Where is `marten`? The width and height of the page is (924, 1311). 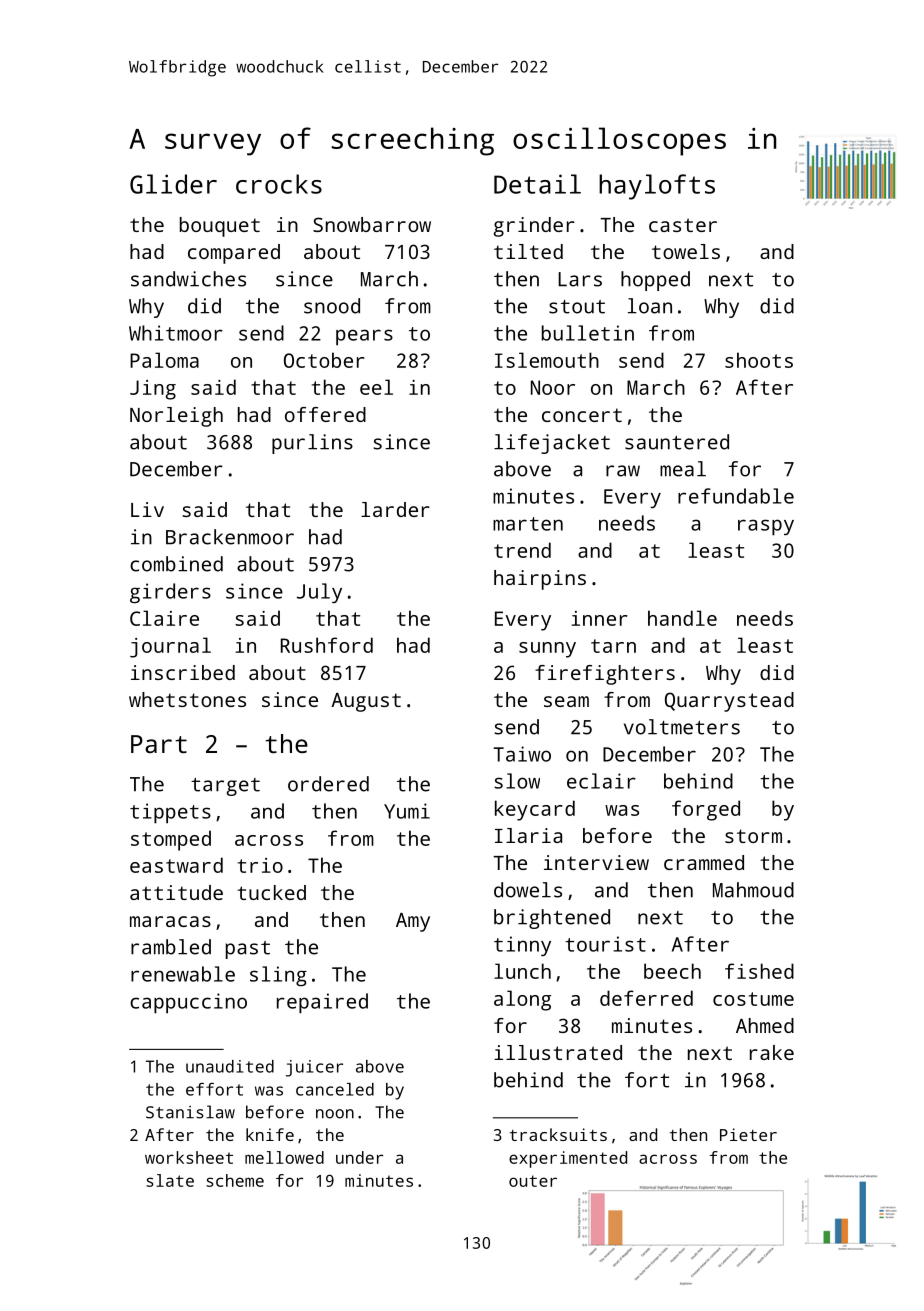
marten is located at coordinates (528, 524).
